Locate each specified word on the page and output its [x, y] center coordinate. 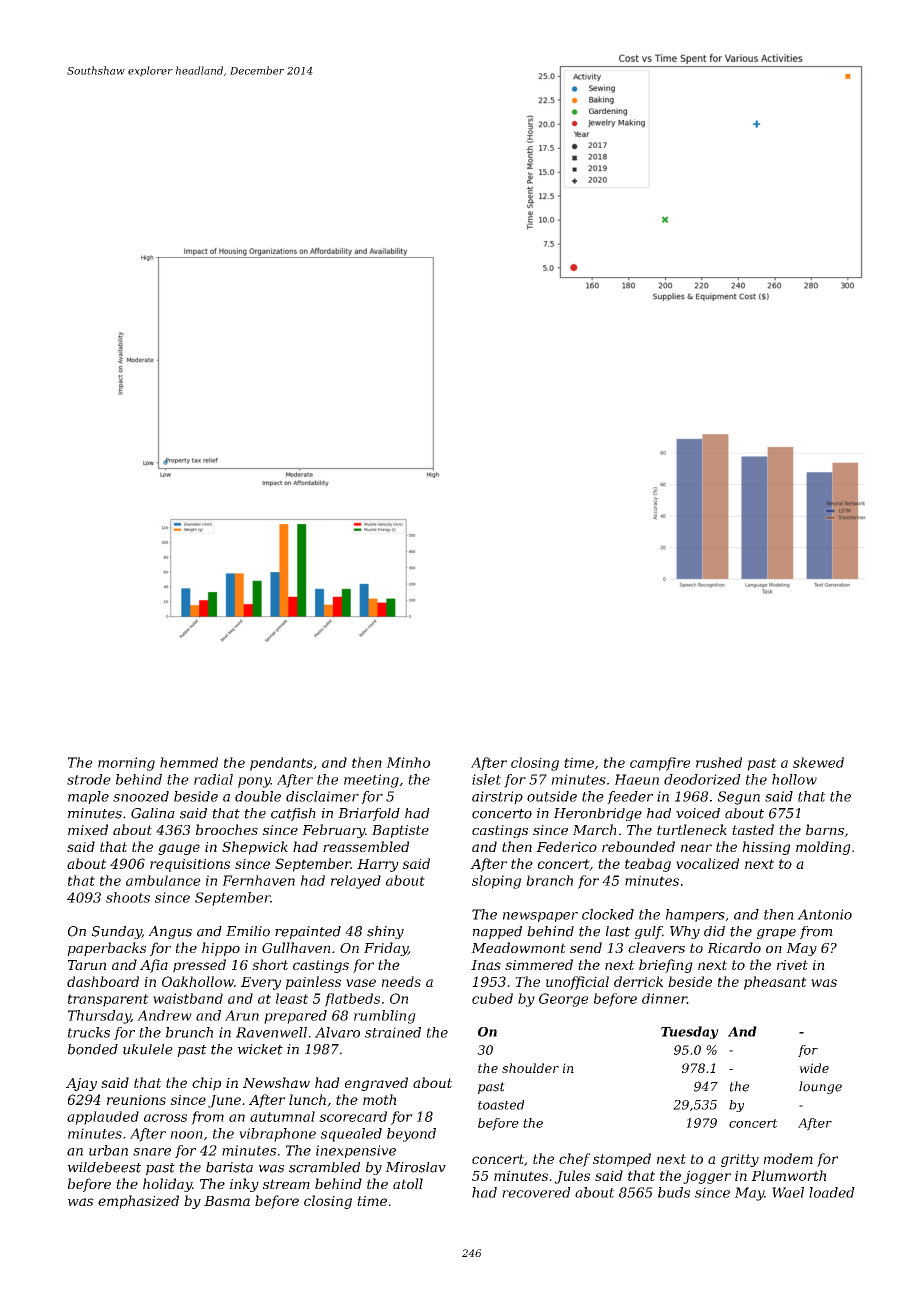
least [292, 998]
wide [814, 1068]
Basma [227, 1201]
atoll [408, 1183]
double [258, 796]
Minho [408, 762]
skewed [818, 762]
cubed [492, 998]
